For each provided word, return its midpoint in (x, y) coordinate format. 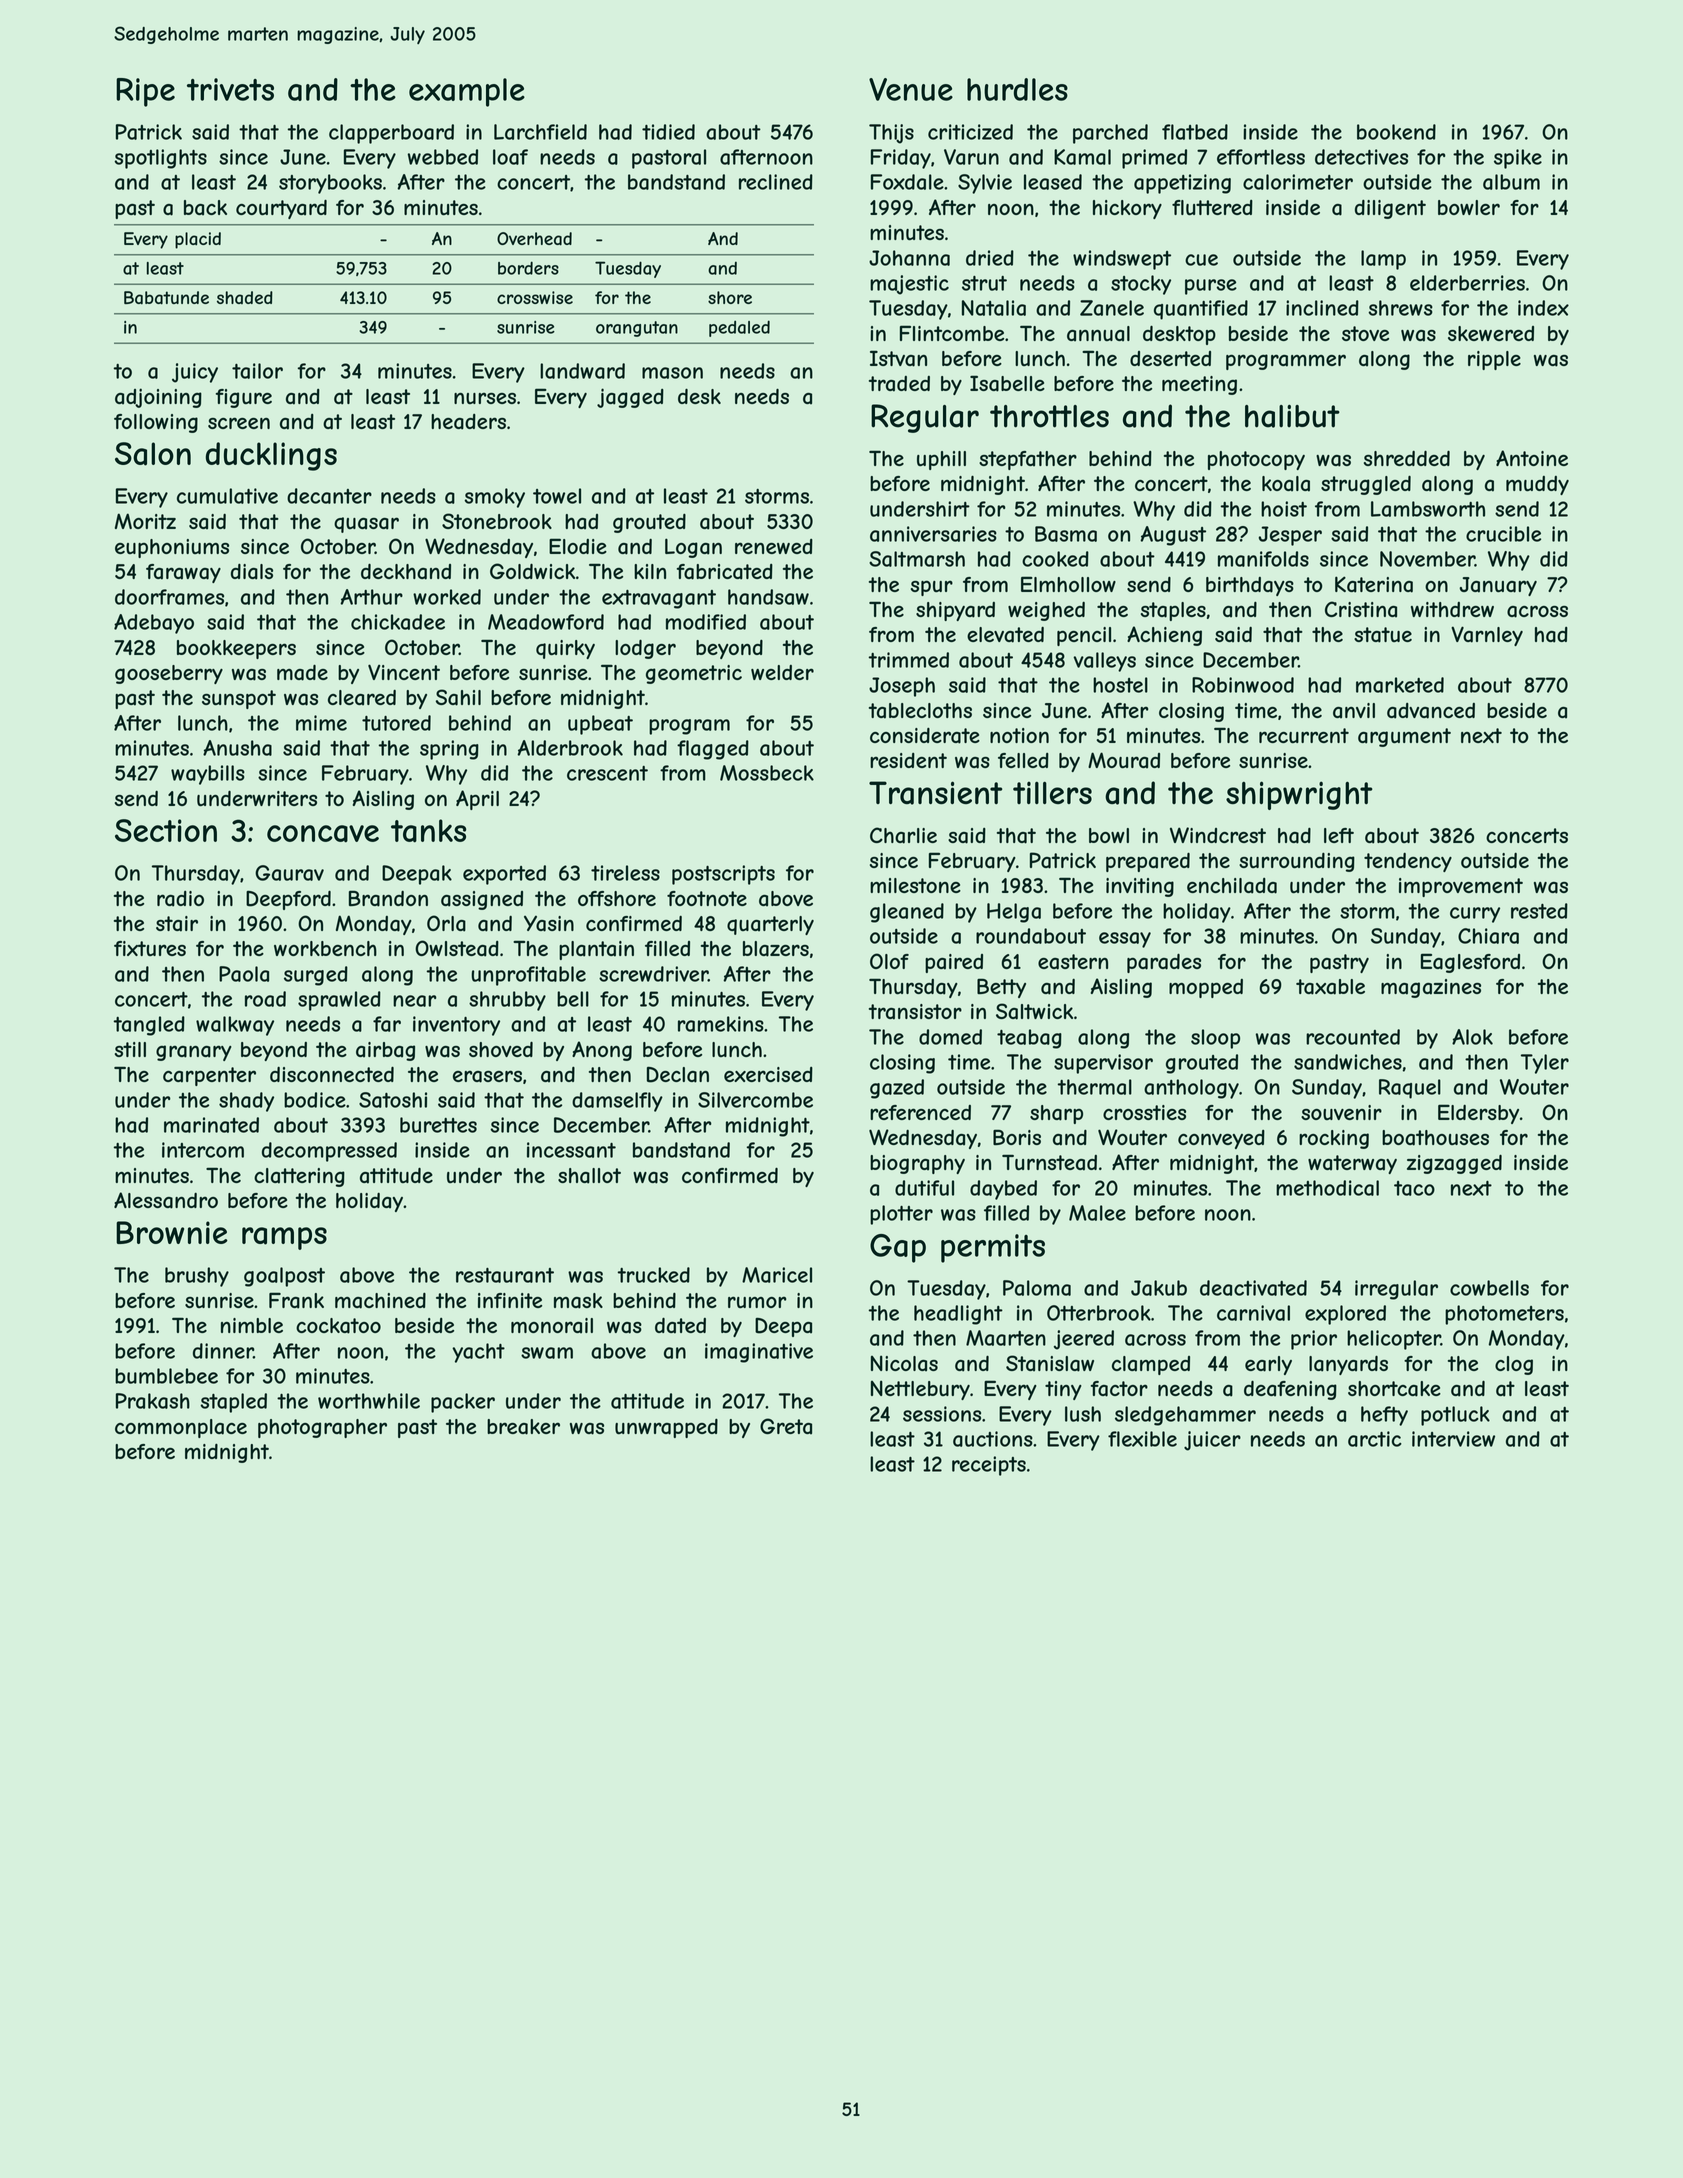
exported (504, 875)
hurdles (1017, 89)
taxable (1330, 987)
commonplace (181, 1428)
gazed (897, 1089)
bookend (1396, 132)
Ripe (145, 92)
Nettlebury (920, 1390)
